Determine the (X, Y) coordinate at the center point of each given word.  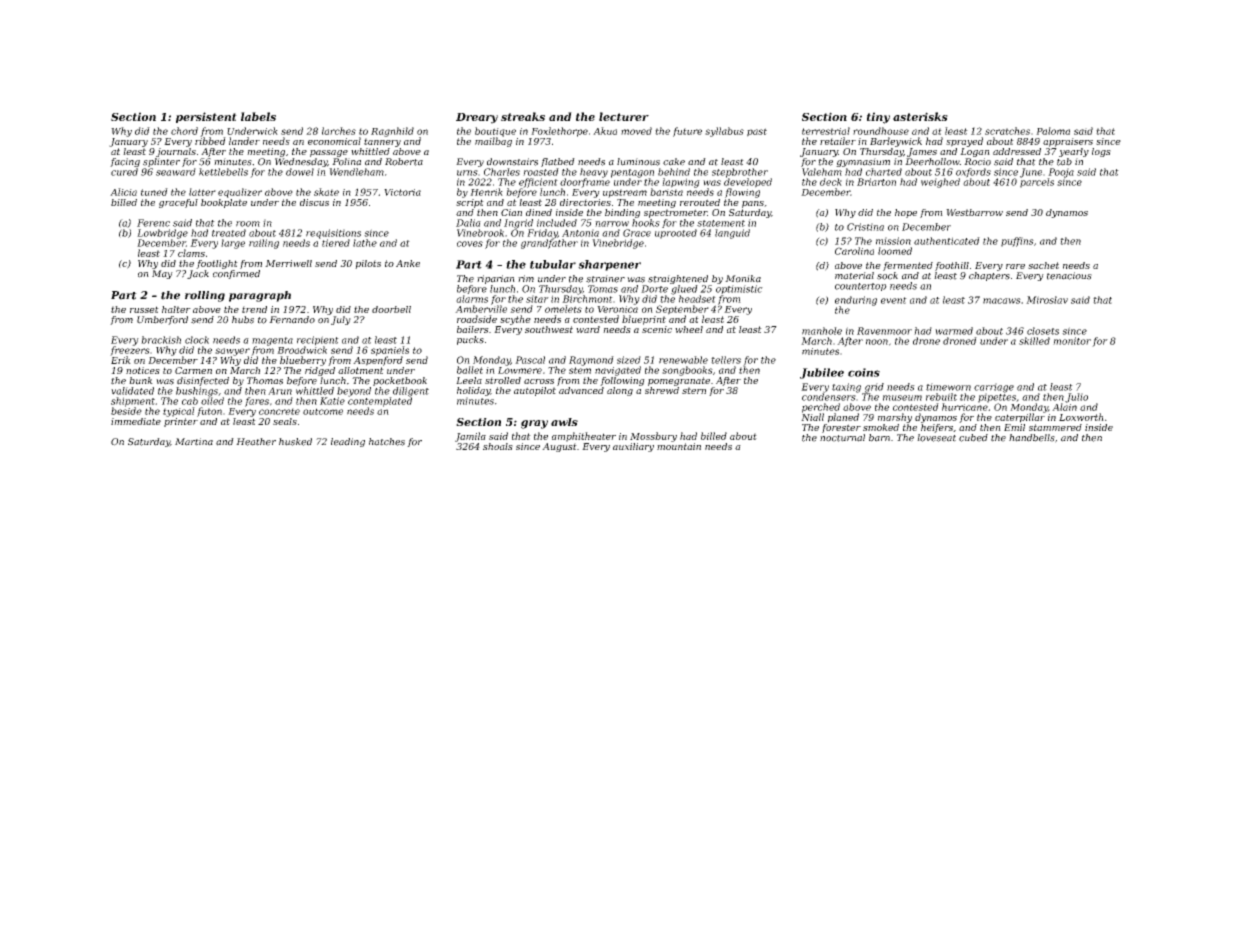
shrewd (662, 390)
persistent (206, 117)
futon (209, 412)
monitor (1072, 341)
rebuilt (941, 397)
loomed (895, 251)
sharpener (609, 265)
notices (143, 370)
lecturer (624, 116)
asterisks (920, 116)
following (622, 381)
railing (264, 244)
